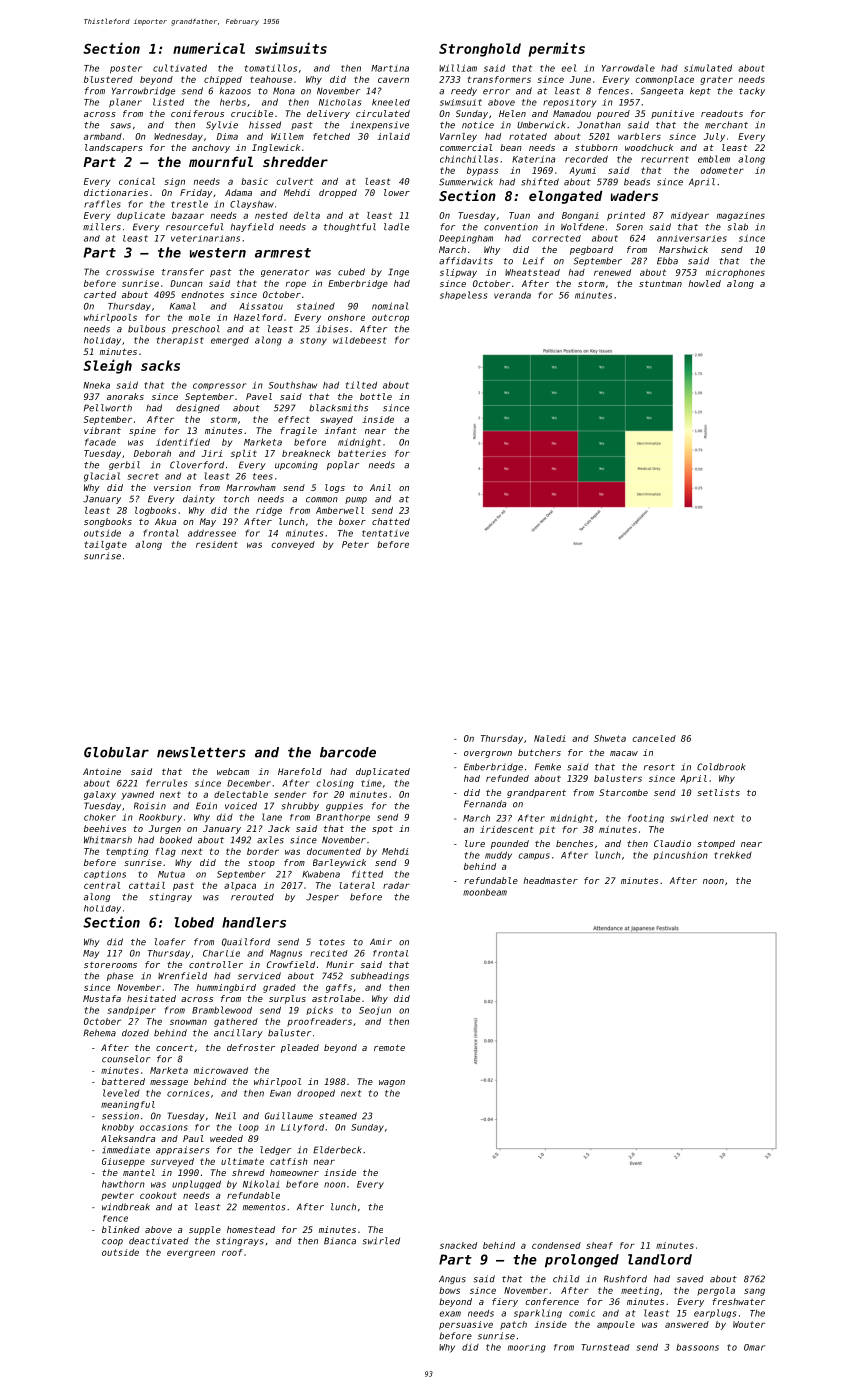  What do you see at coordinates (361, 385) in the screenshot?
I see `tilted` at bounding box center [361, 385].
